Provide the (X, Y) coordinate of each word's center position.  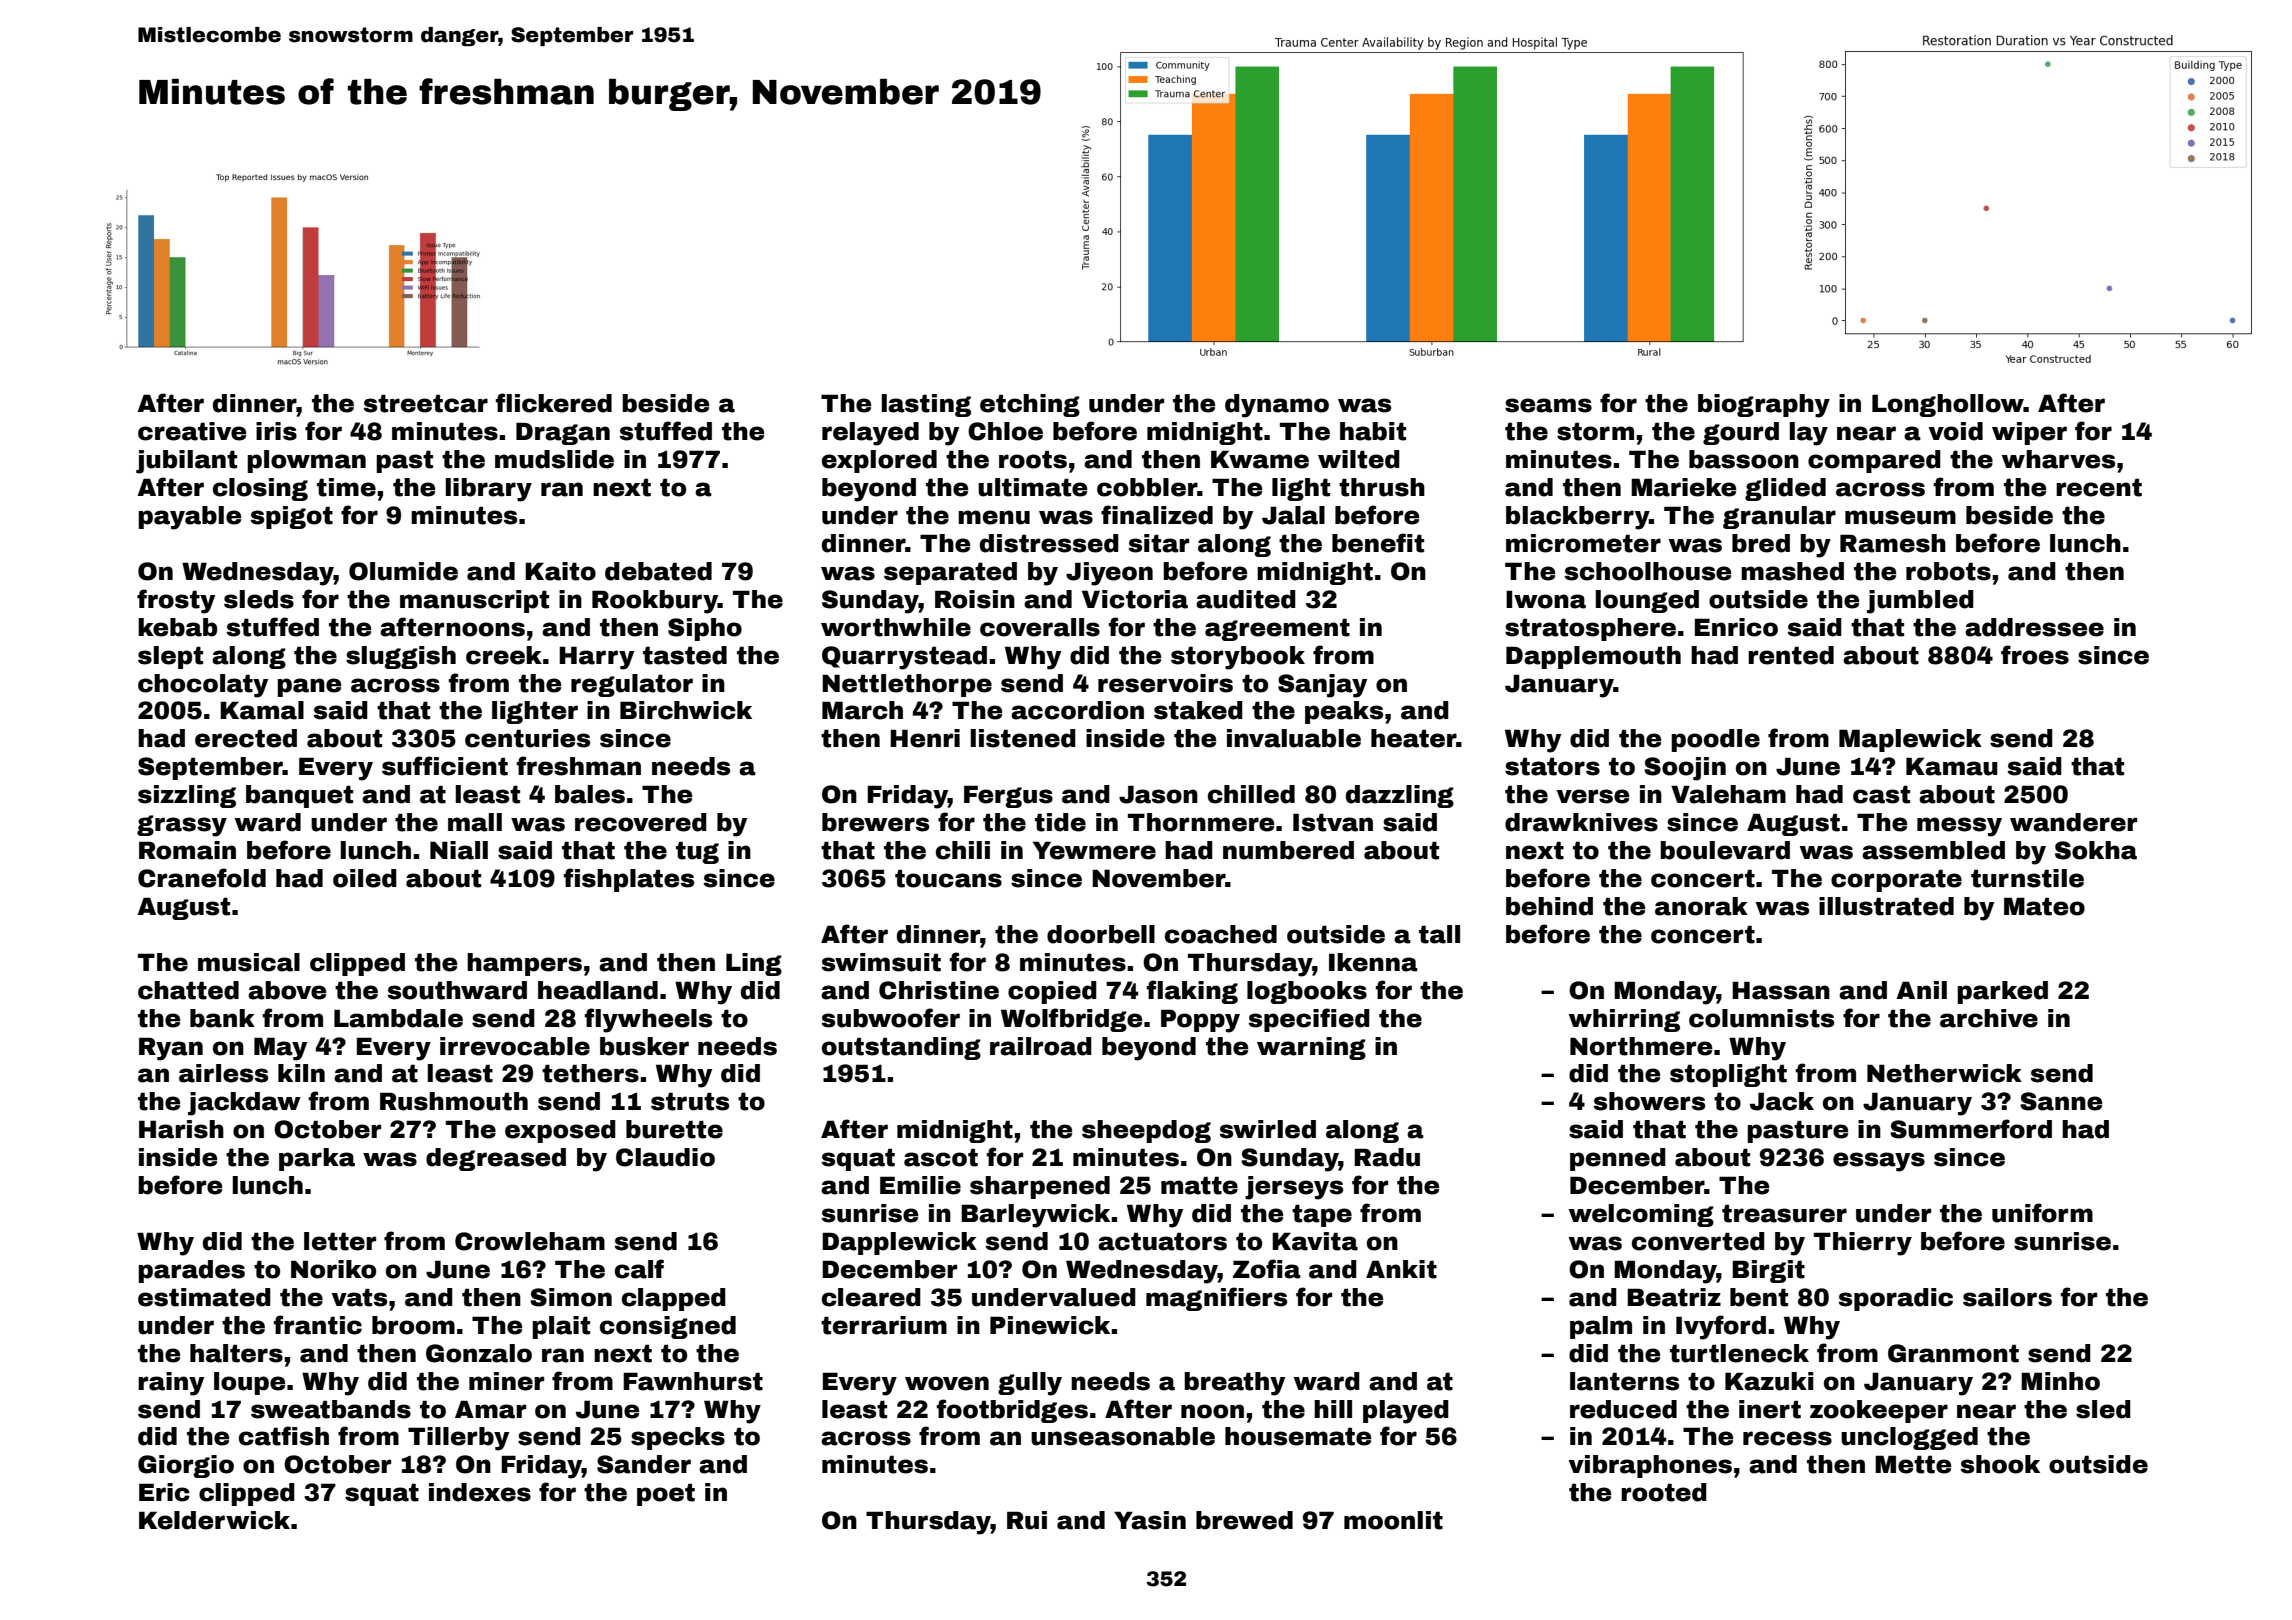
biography (1764, 406)
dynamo (1277, 406)
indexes (480, 1492)
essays (1879, 1162)
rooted (1664, 1492)
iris (276, 431)
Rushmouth (454, 1101)
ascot (941, 1157)
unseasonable (1123, 1436)
